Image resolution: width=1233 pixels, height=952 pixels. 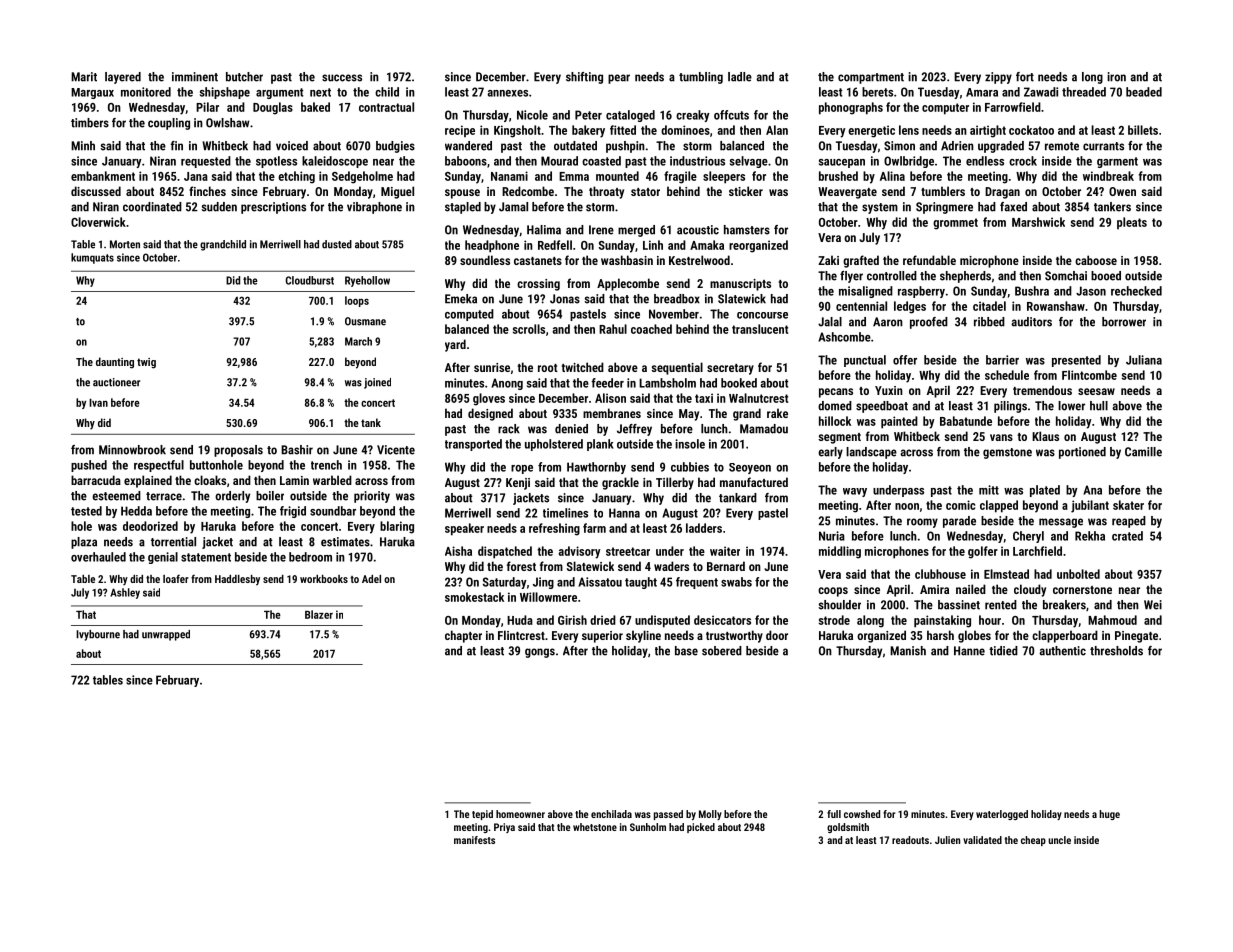 I want to click on concourse, so click(x=762, y=315).
